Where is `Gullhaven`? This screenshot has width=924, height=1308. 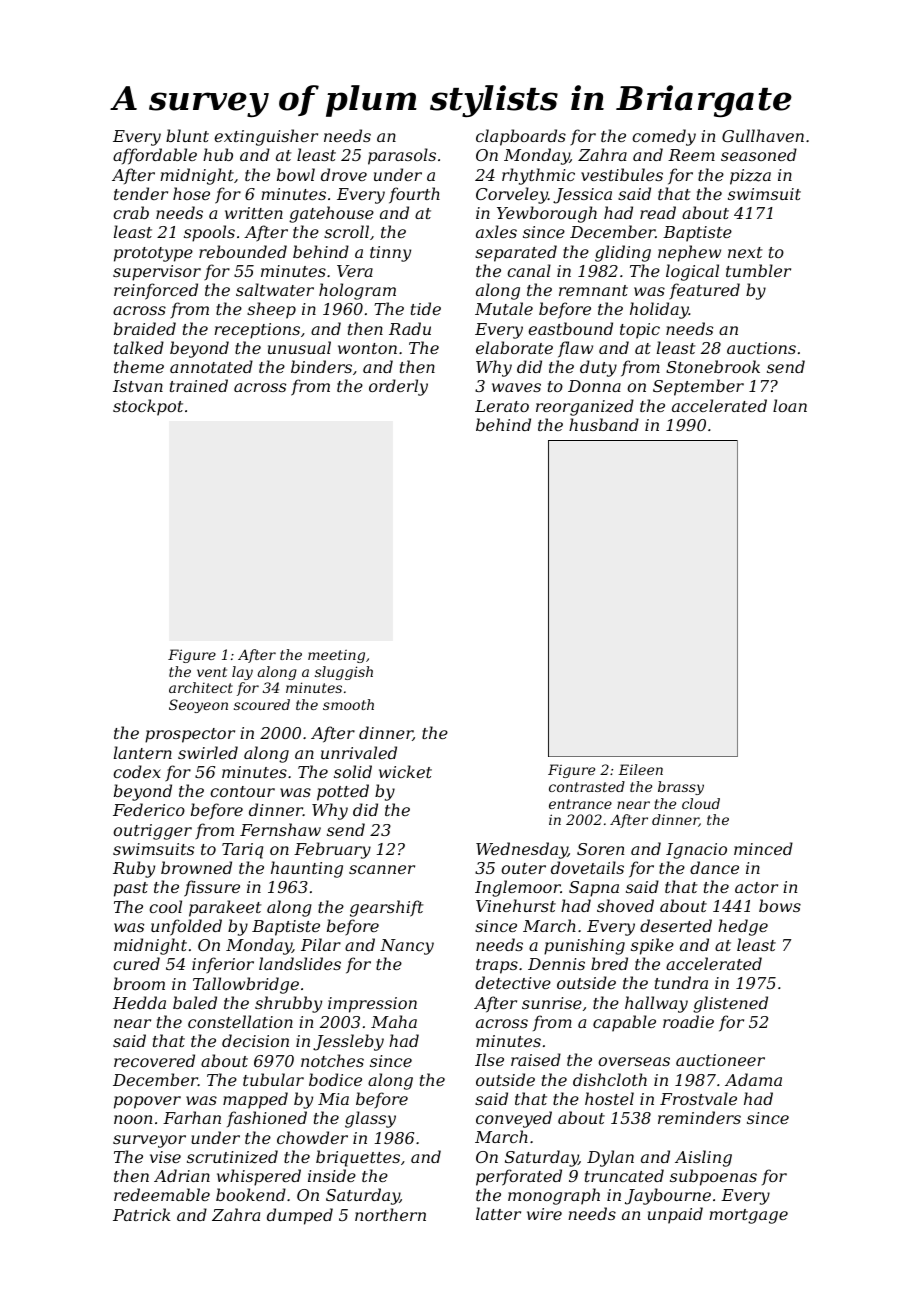 Gullhaven is located at coordinates (763, 135).
